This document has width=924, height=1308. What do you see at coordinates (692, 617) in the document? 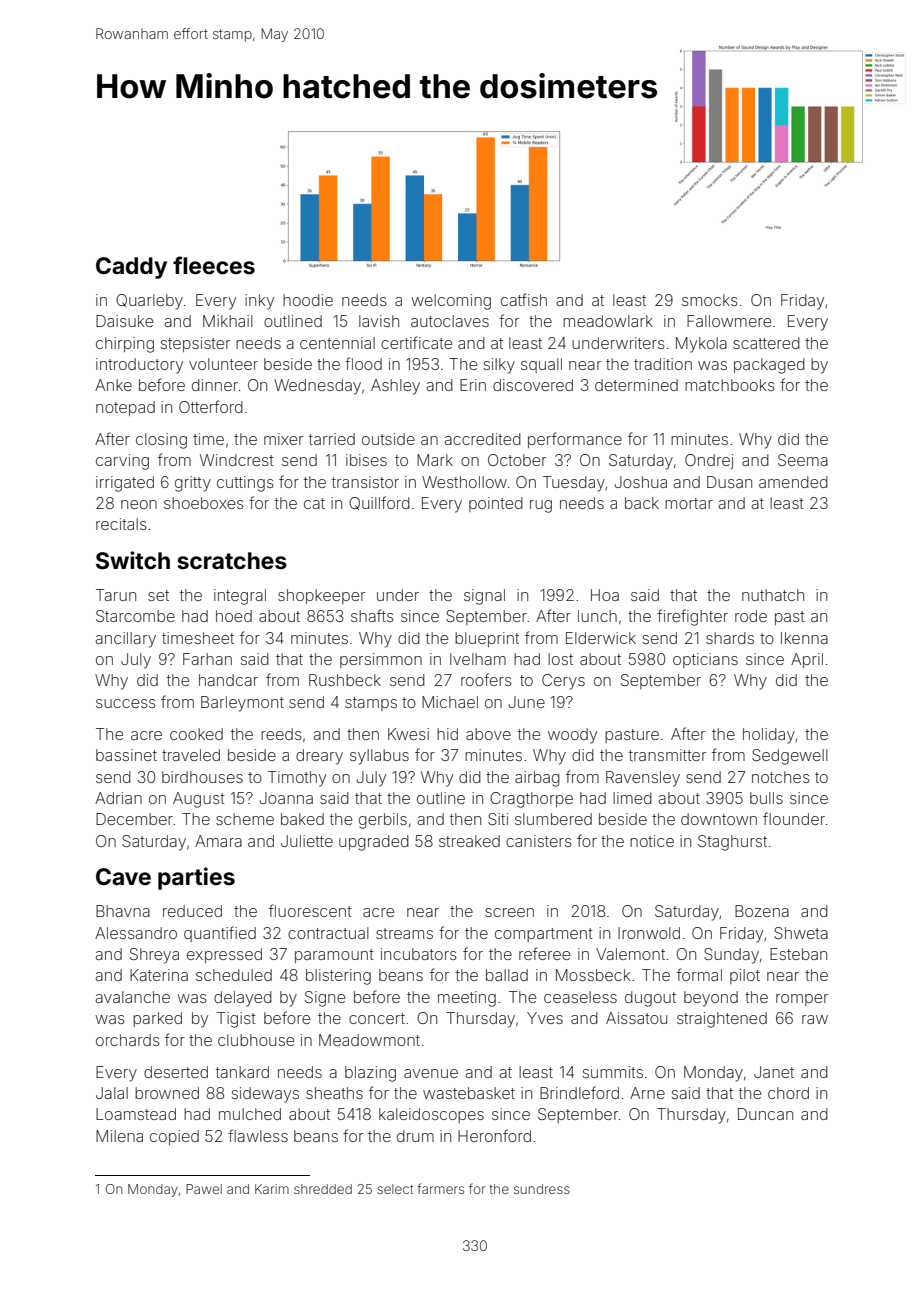
I see `firefighter` at bounding box center [692, 617].
